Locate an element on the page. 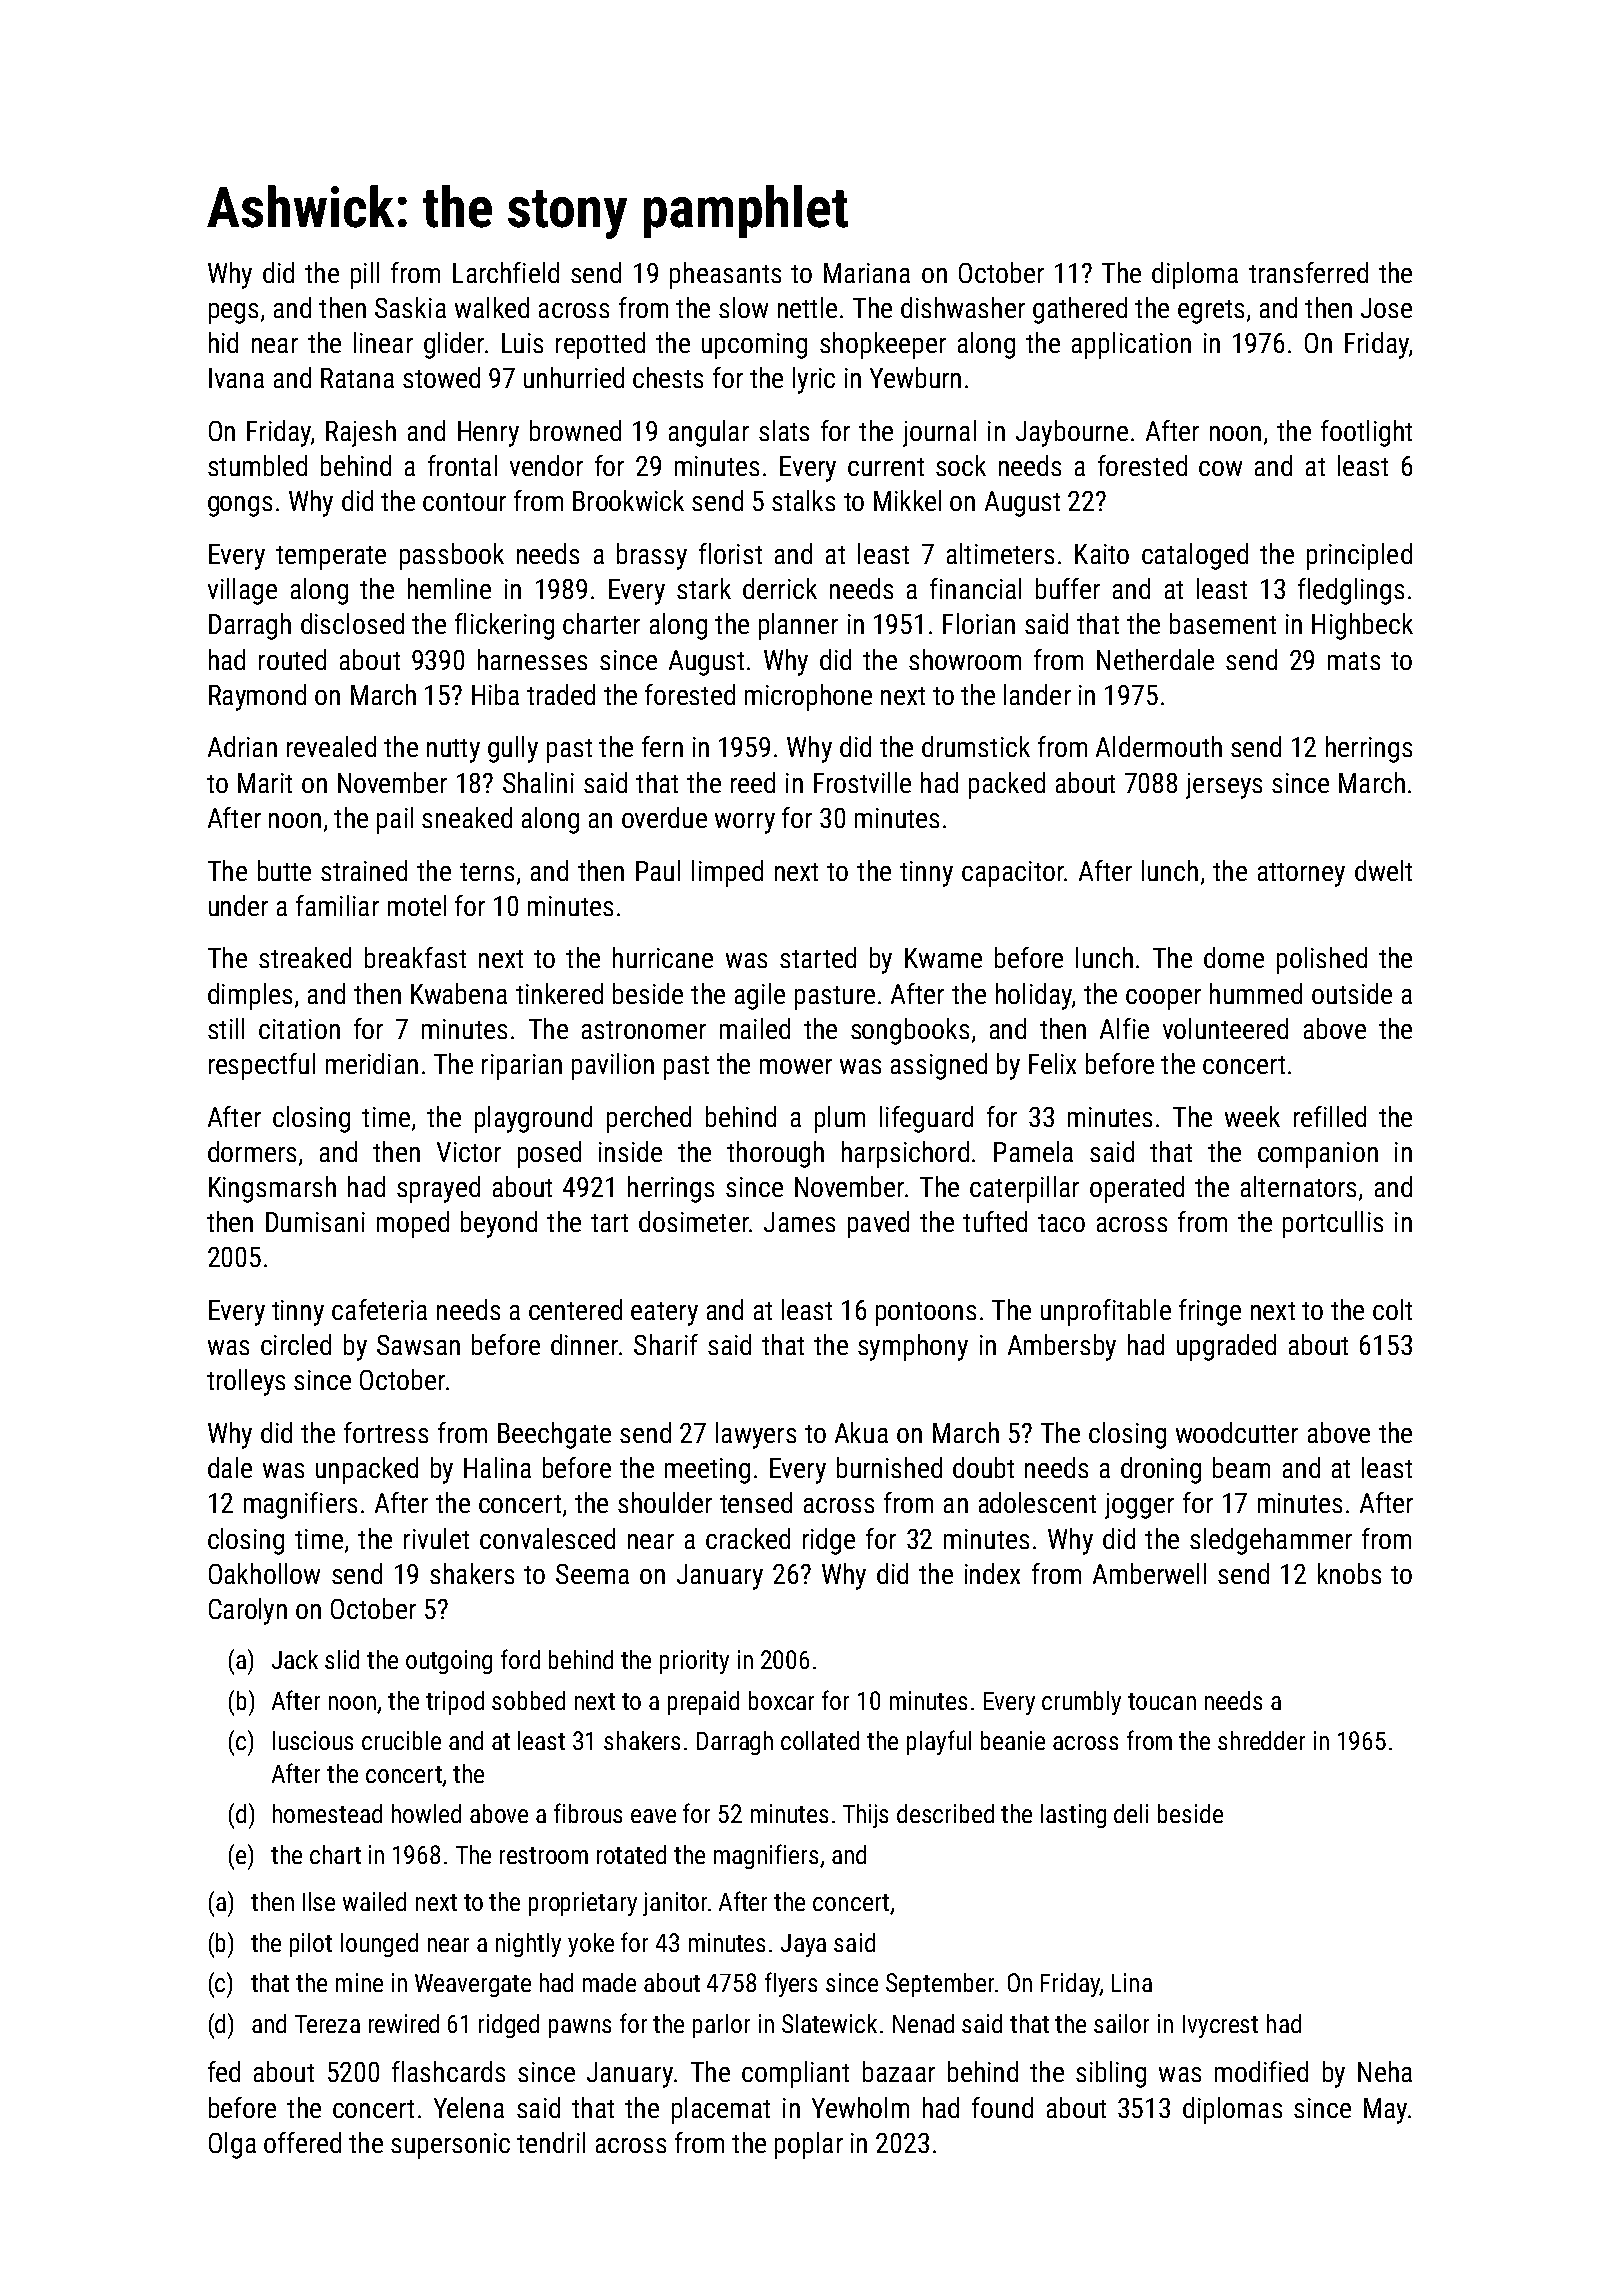 The image size is (1620, 2292). terns is located at coordinates (487, 872).
